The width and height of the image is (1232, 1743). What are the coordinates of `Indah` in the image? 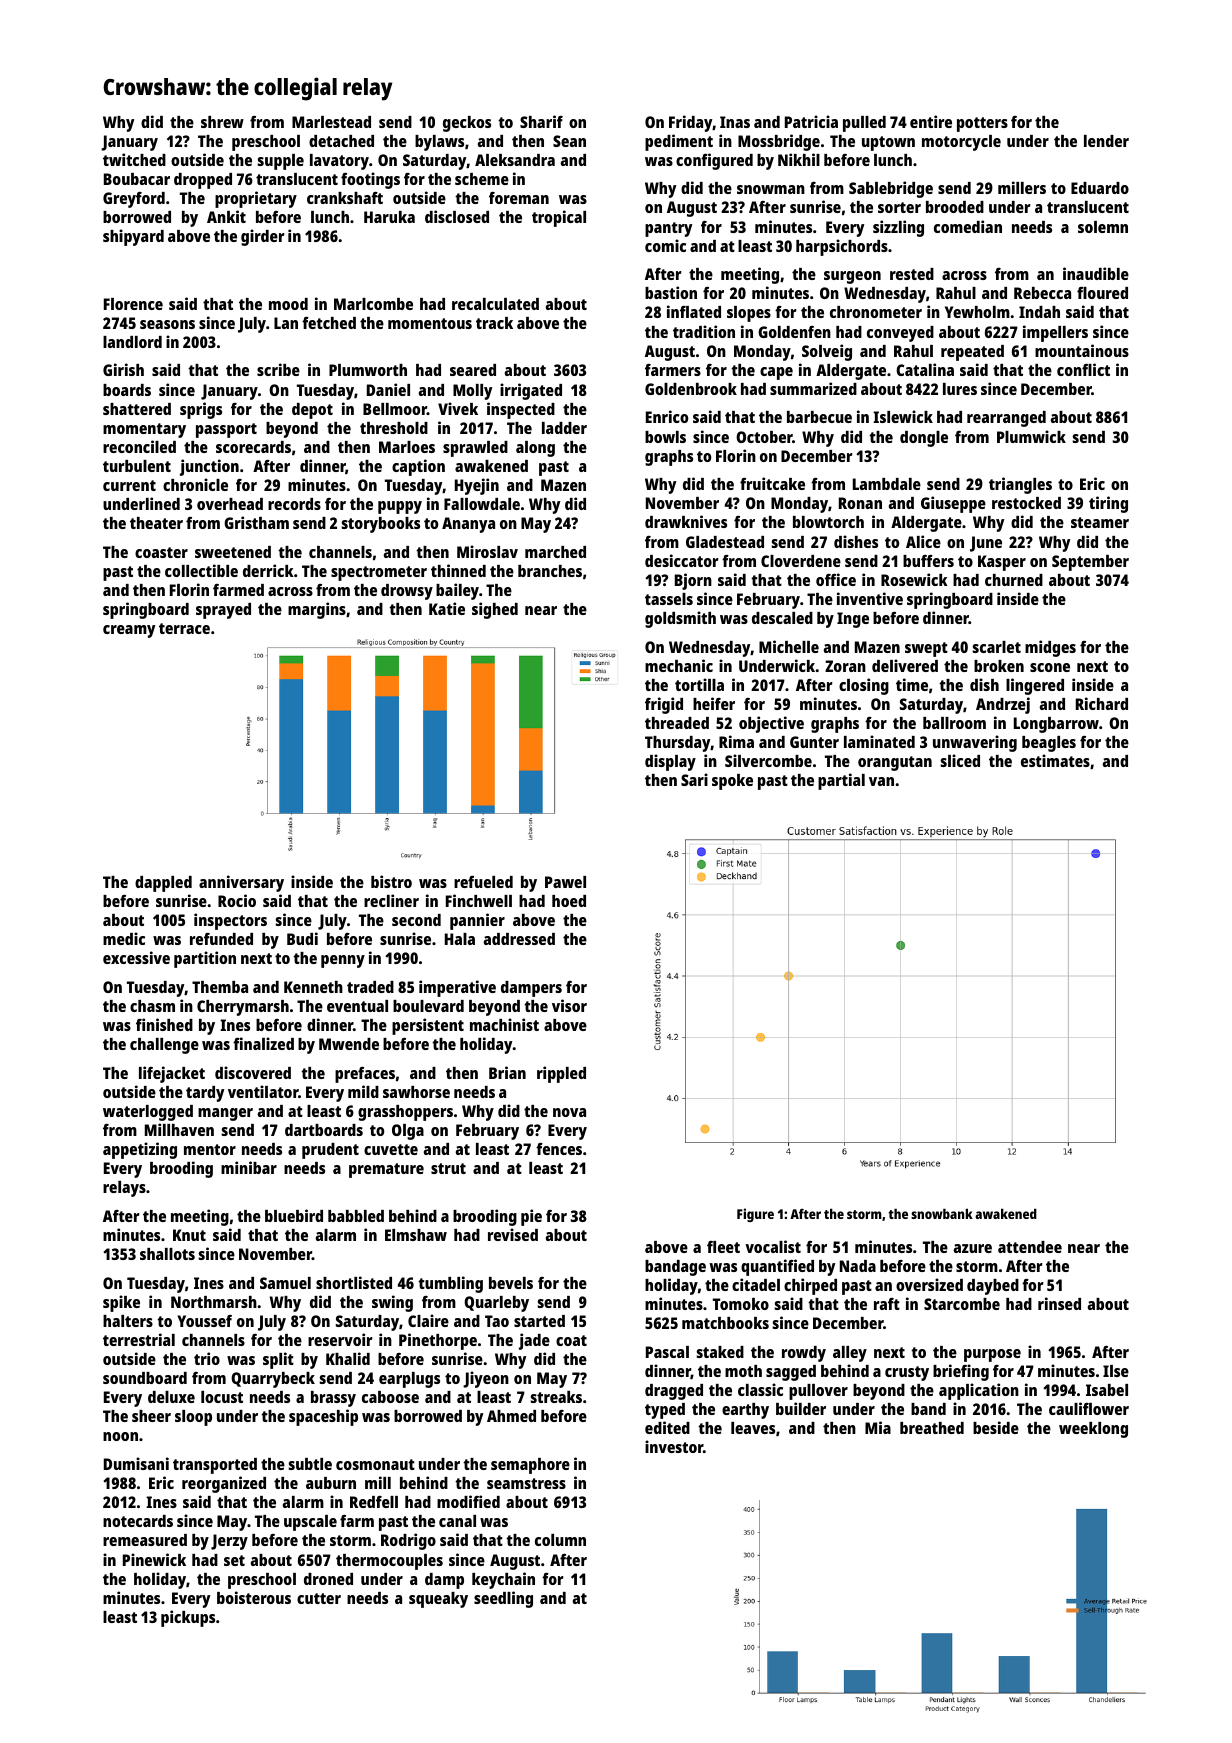 It's located at (1039, 312).
